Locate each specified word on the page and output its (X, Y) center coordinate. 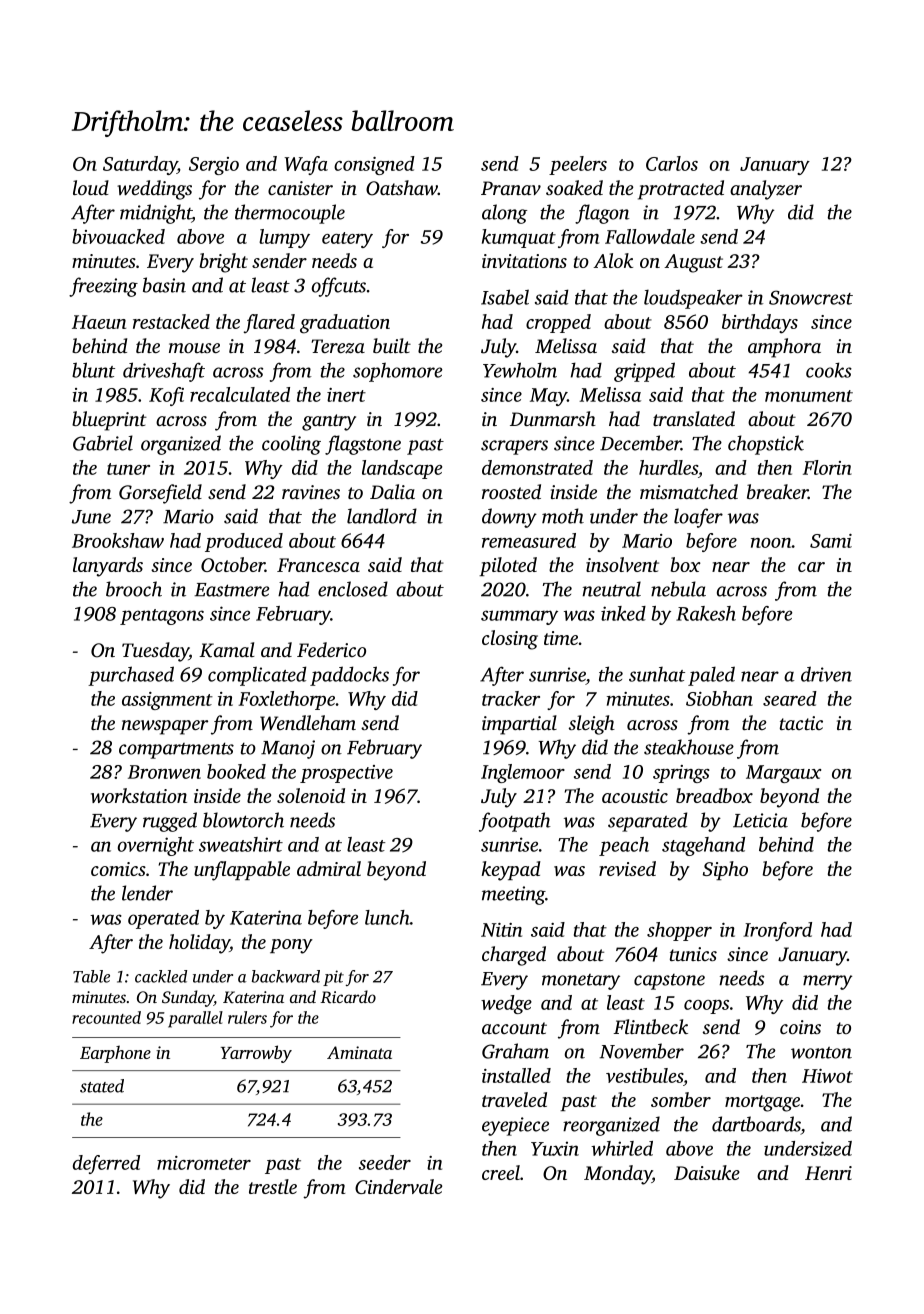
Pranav (511, 188)
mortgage (762, 1103)
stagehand (703, 846)
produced (244, 542)
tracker (511, 698)
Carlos (672, 163)
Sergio (214, 166)
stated (102, 1086)
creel (501, 1172)
